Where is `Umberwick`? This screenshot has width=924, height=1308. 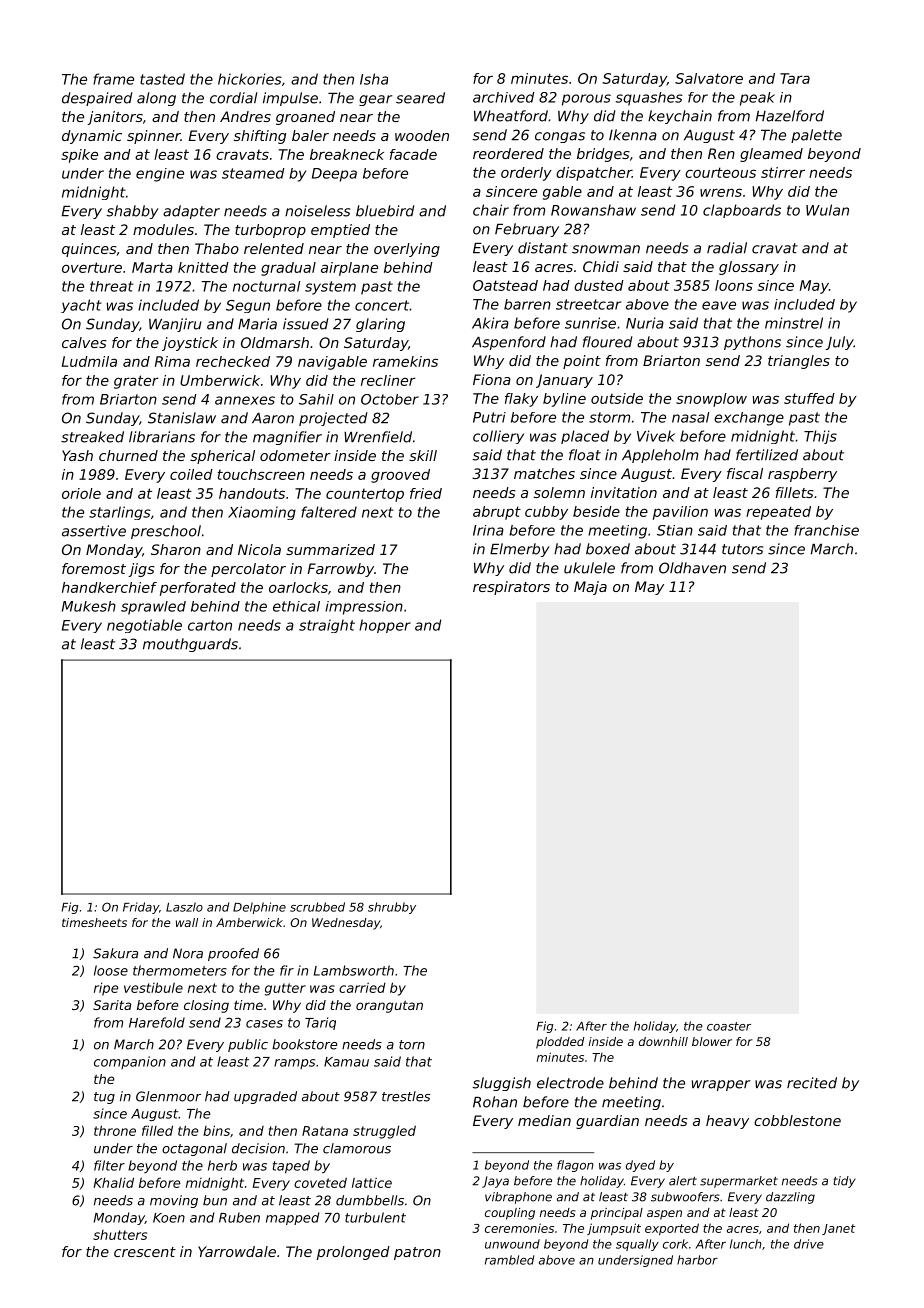 Umberwick is located at coordinates (220, 380).
